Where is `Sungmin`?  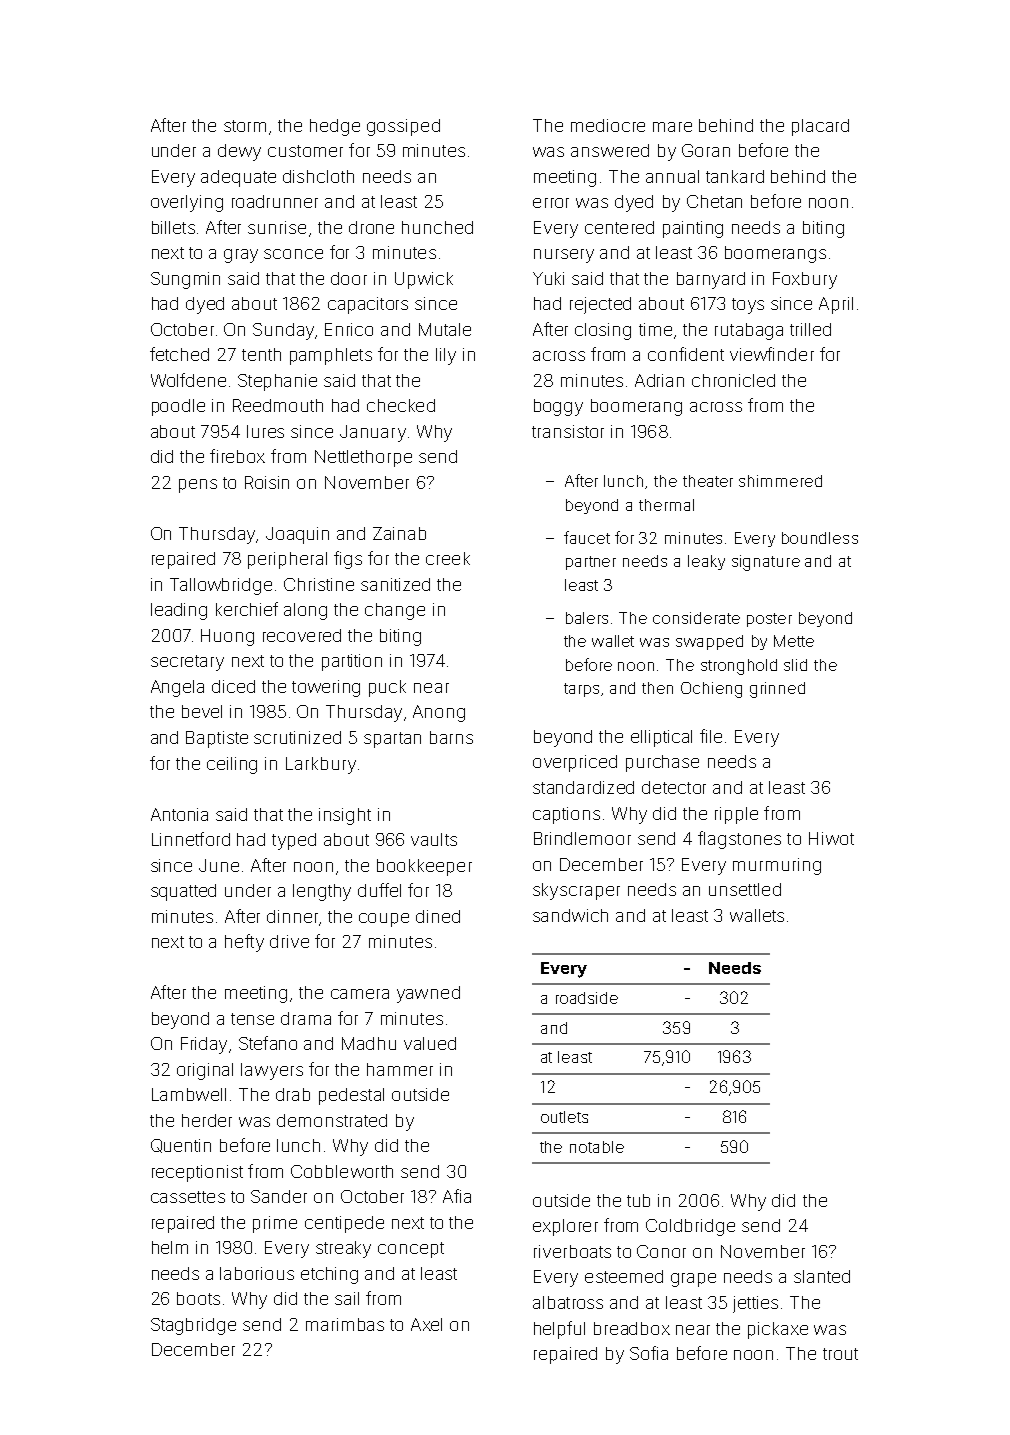 Sungmin is located at coordinates (185, 280).
